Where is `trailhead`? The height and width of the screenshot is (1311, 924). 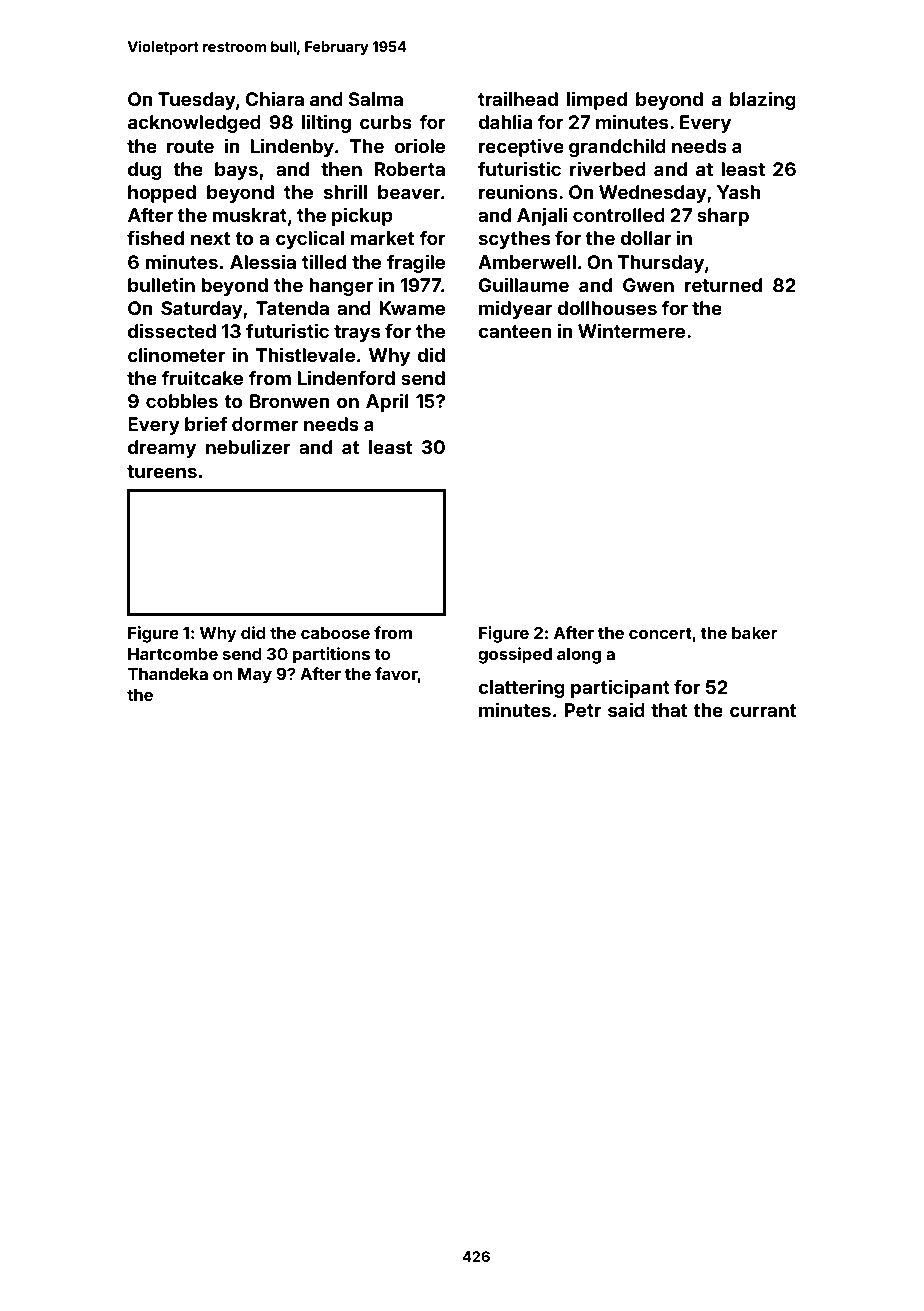 trailhead is located at coordinates (518, 98).
